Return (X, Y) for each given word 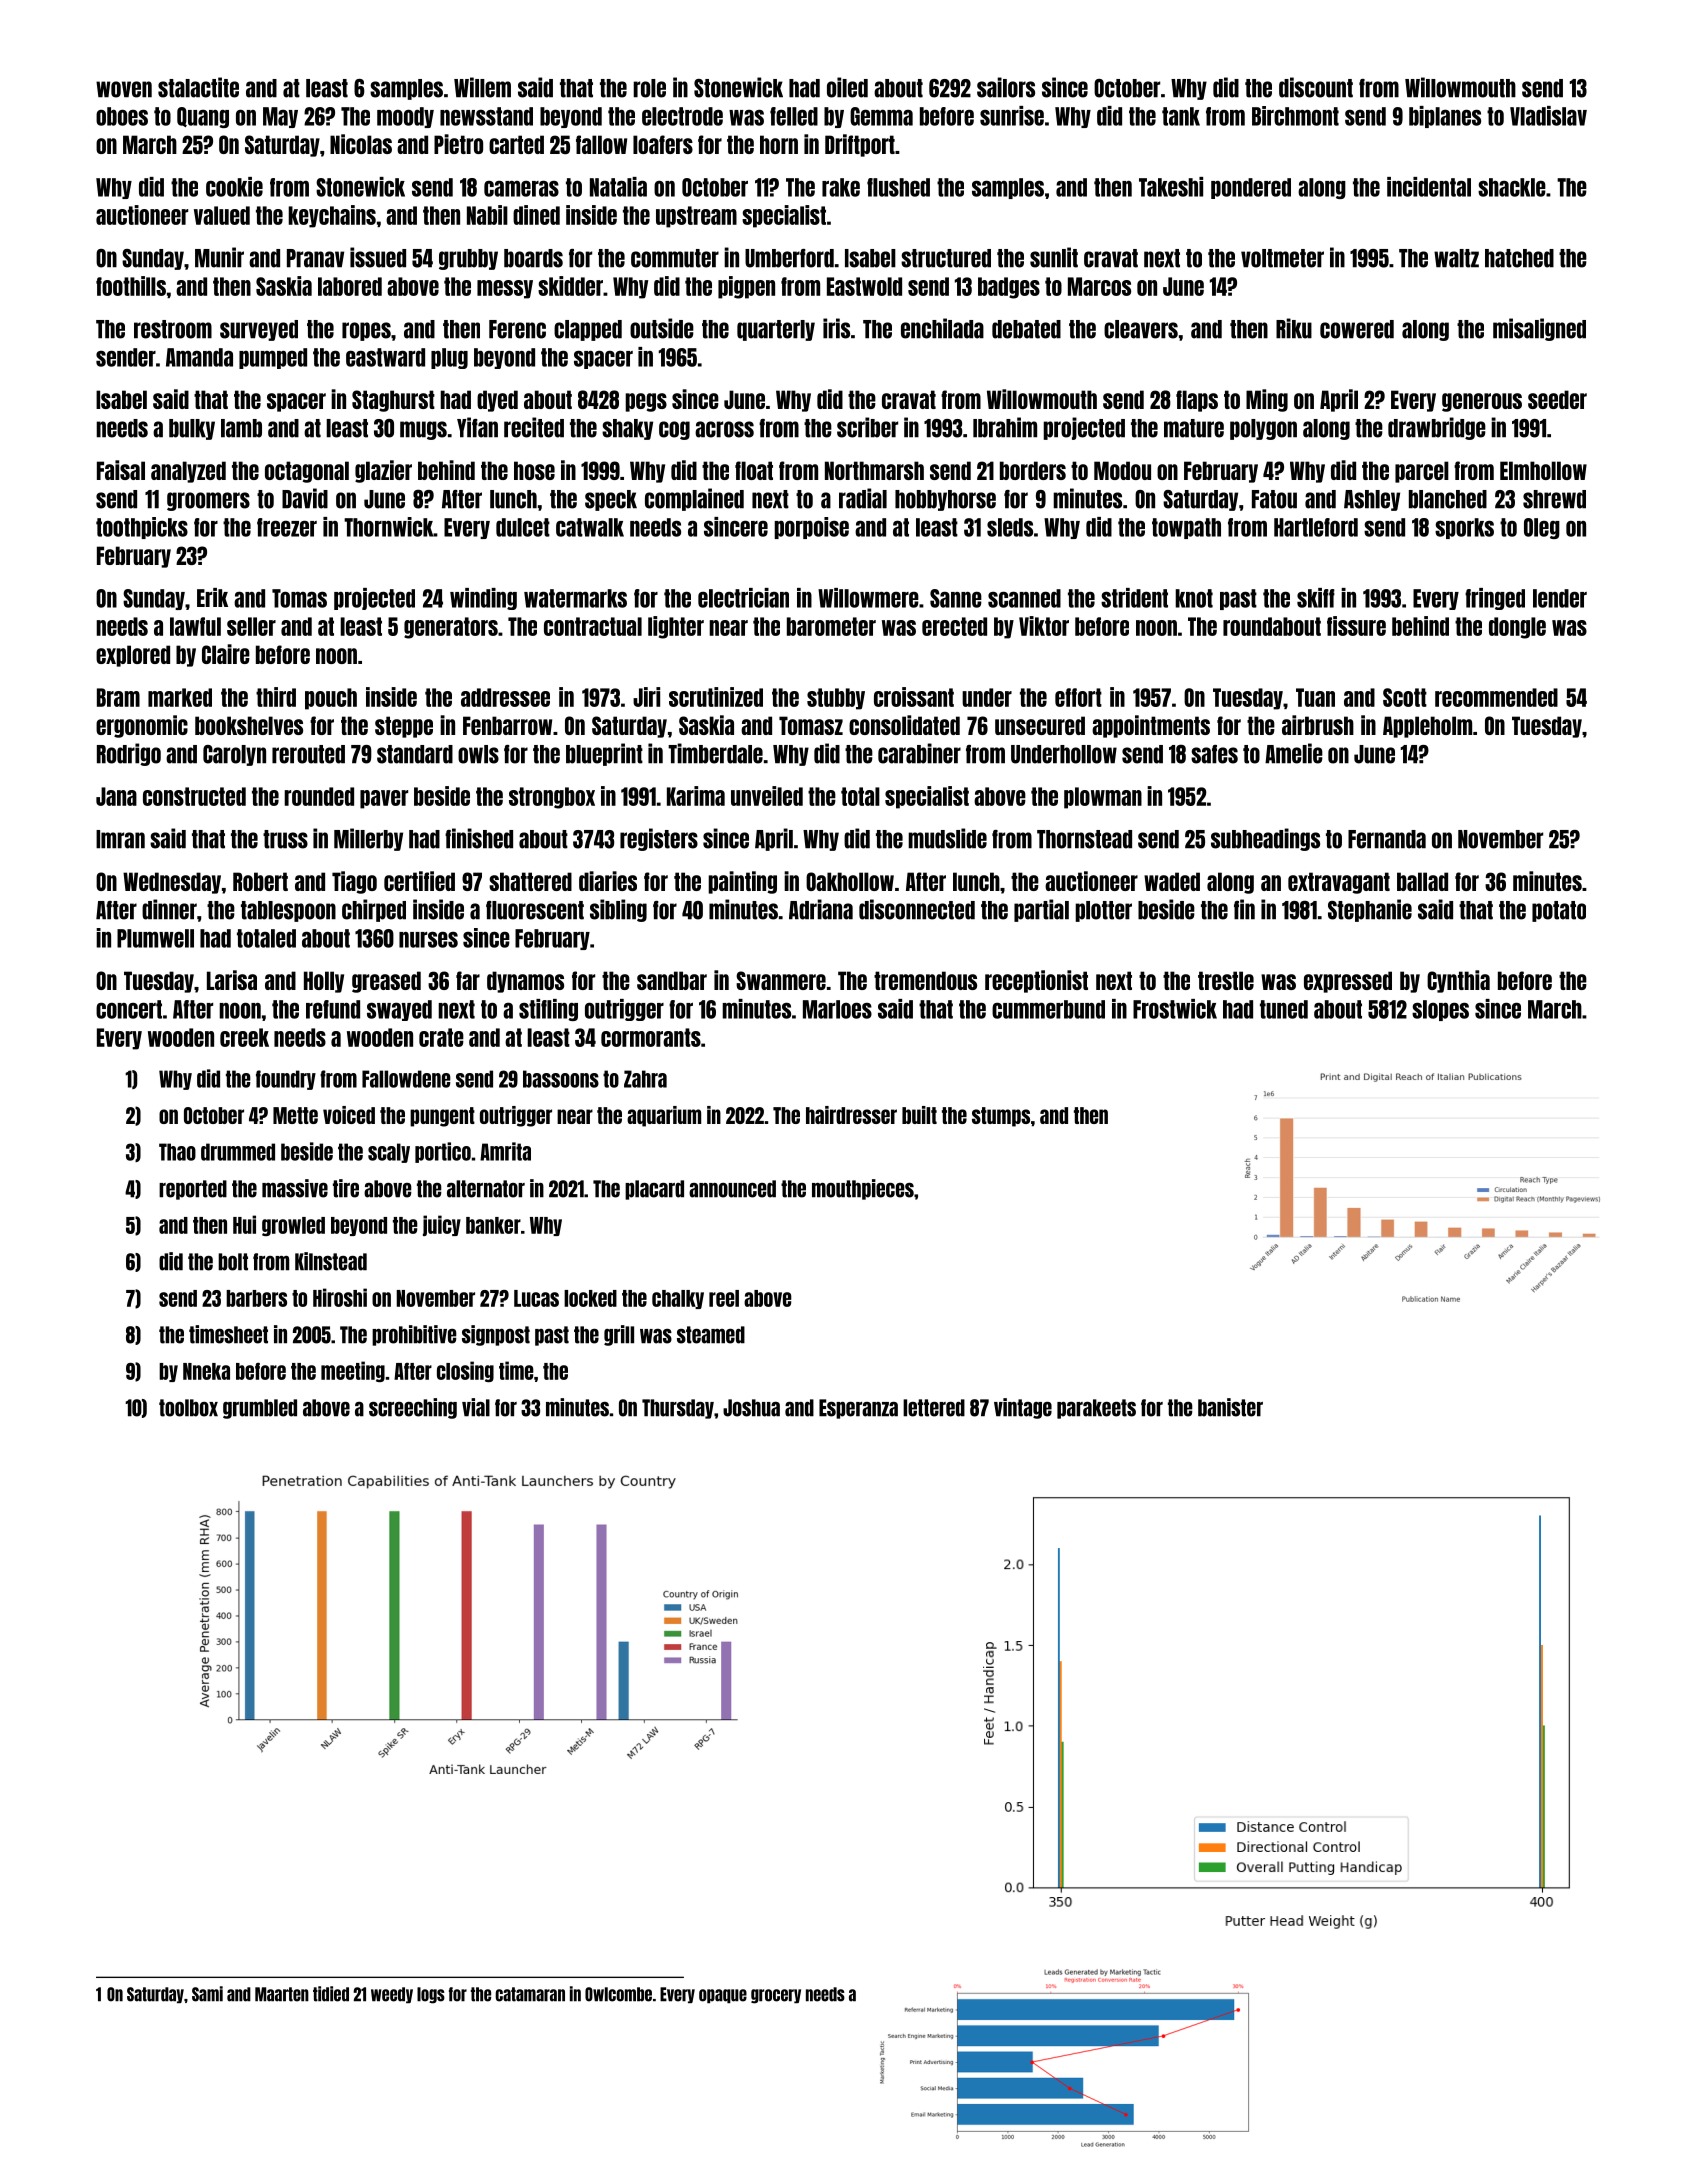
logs (431, 1995)
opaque (723, 1996)
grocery (776, 1996)
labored (350, 286)
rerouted (308, 754)
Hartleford (1316, 527)
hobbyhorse (945, 500)
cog (674, 430)
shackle (1512, 187)
